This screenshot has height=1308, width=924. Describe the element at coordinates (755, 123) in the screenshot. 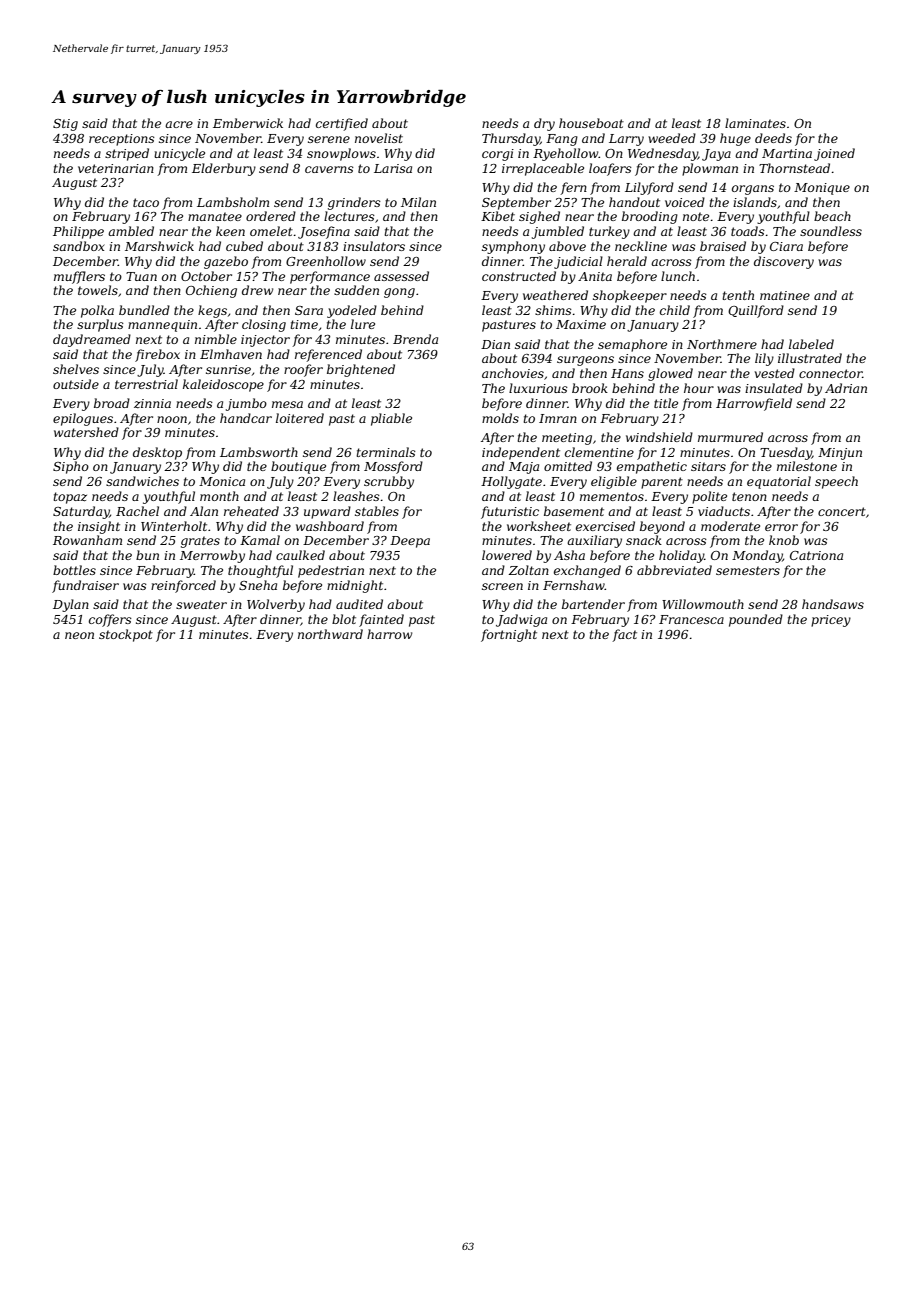

I see `laminates` at that location.
